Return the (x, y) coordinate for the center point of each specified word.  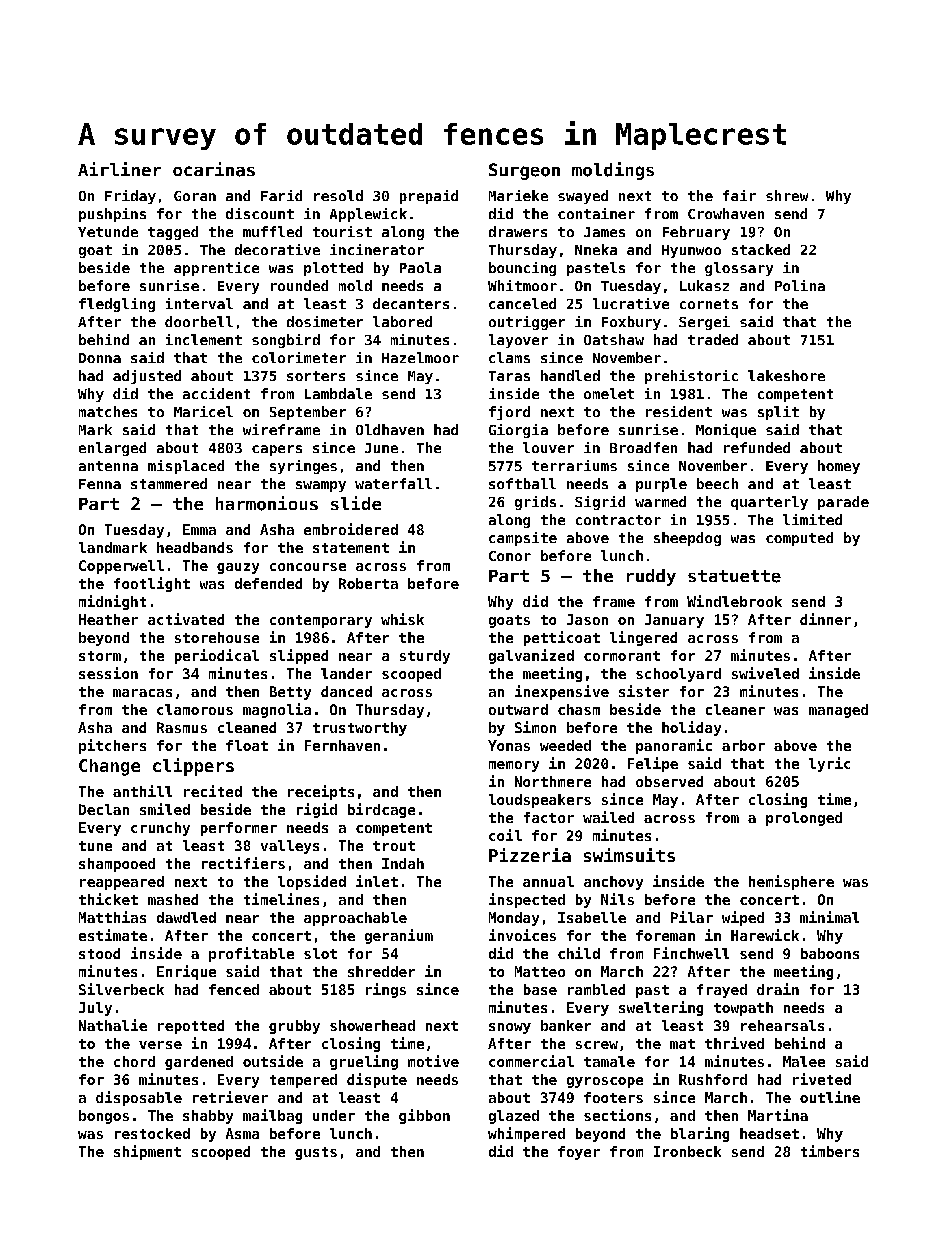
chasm (579, 709)
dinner (825, 619)
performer (239, 829)
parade (843, 503)
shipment (147, 1152)
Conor (510, 556)
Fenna (100, 484)
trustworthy (360, 729)
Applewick (368, 215)
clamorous (195, 709)
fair (739, 195)
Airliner (119, 169)
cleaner (735, 709)
